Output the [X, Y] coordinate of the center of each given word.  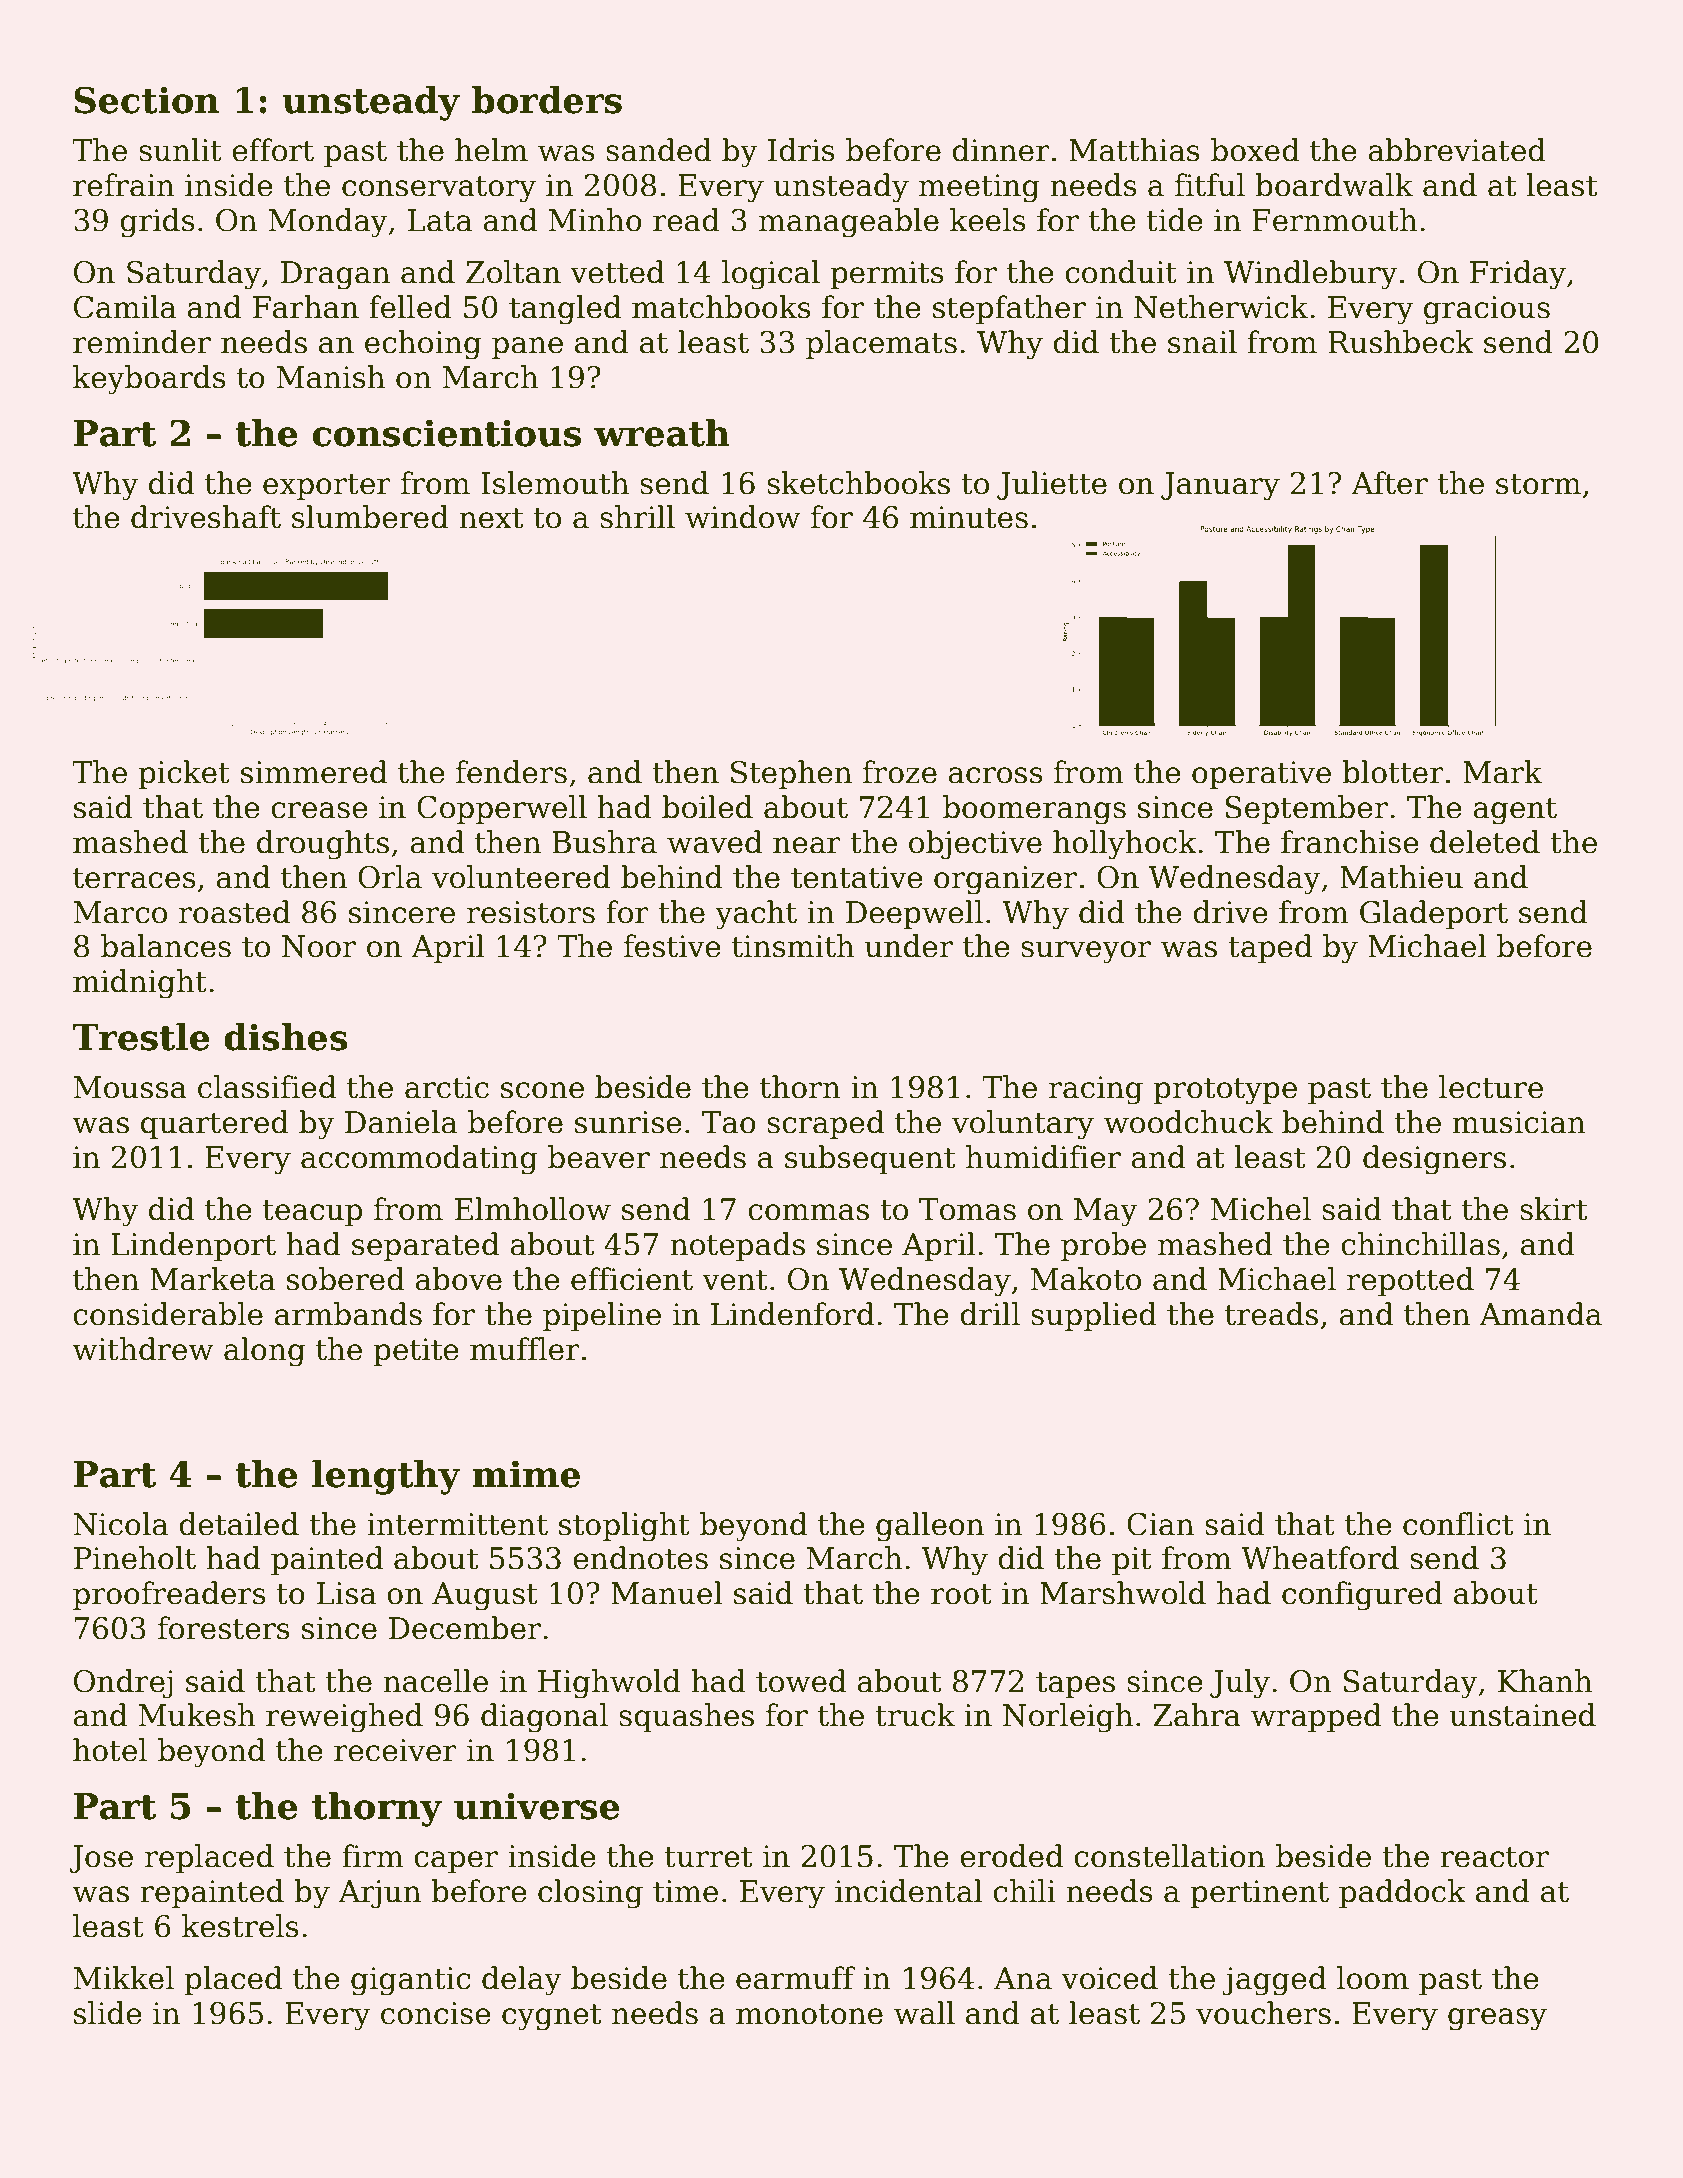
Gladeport [1434, 914]
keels [988, 220]
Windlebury [1311, 275]
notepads [737, 1246]
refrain [124, 185]
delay [522, 1981]
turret [708, 1857]
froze [900, 772]
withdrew [143, 1349]
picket [184, 774]
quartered [215, 1124]
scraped [825, 1124]
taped [1270, 948]
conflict [1458, 1524]
